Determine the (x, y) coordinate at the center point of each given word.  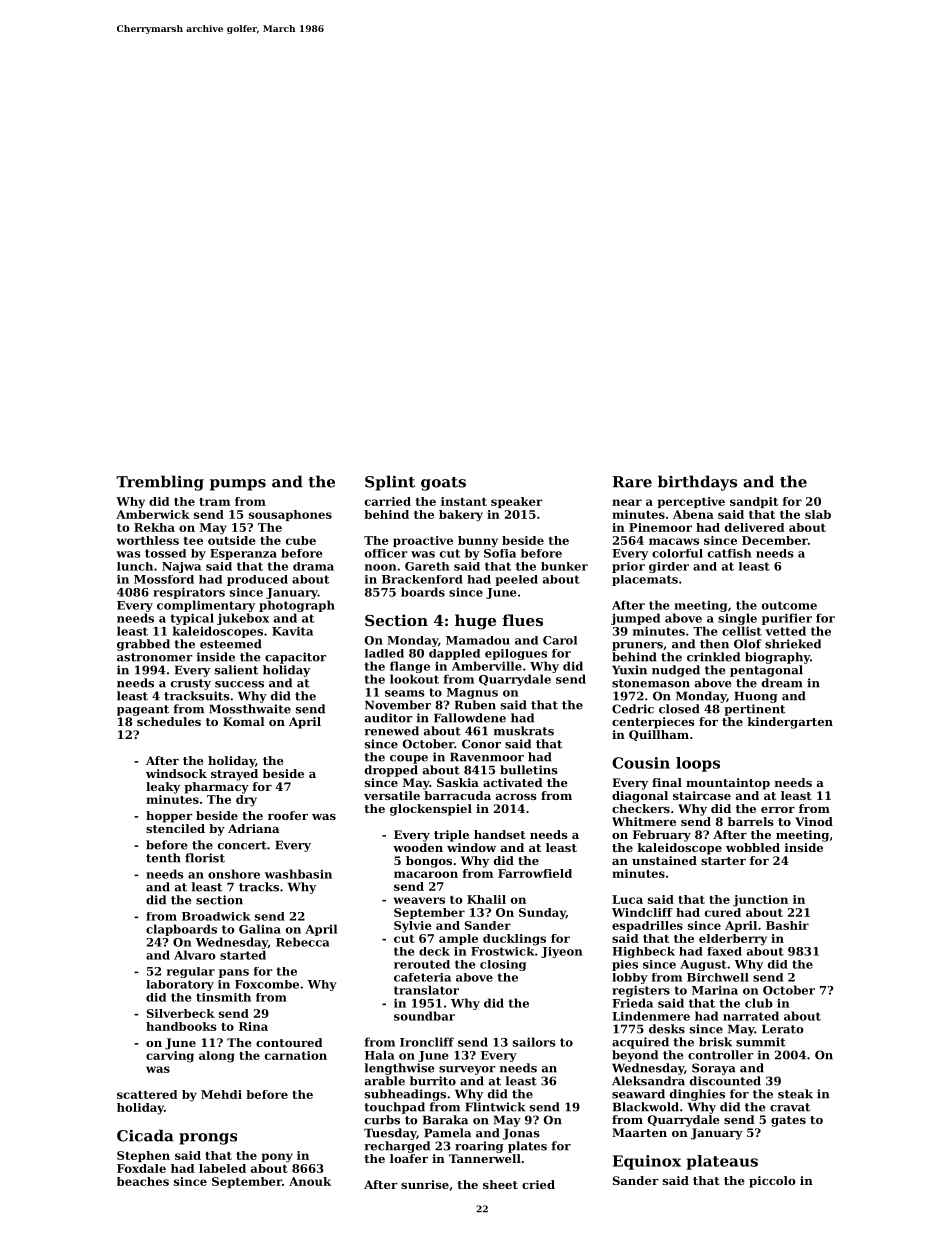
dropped (391, 771)
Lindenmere (651, 1016)
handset (500, 834)
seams (405, 693)
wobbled (753, 847)
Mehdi (221, 1094)
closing (503, 965)
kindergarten (790, 723)
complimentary (206, 606)
